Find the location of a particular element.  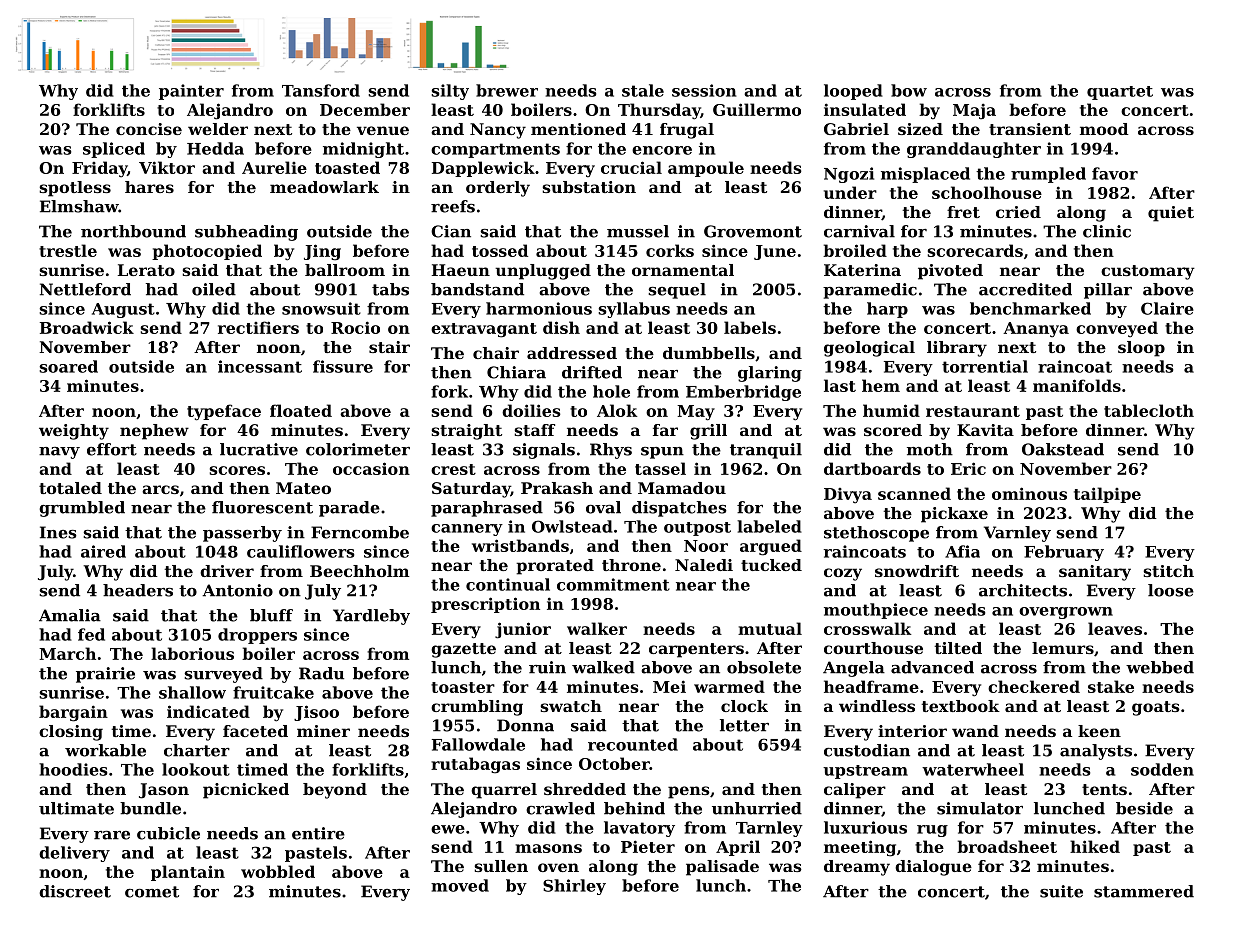

goats is located at coordinates (1156, 708).
